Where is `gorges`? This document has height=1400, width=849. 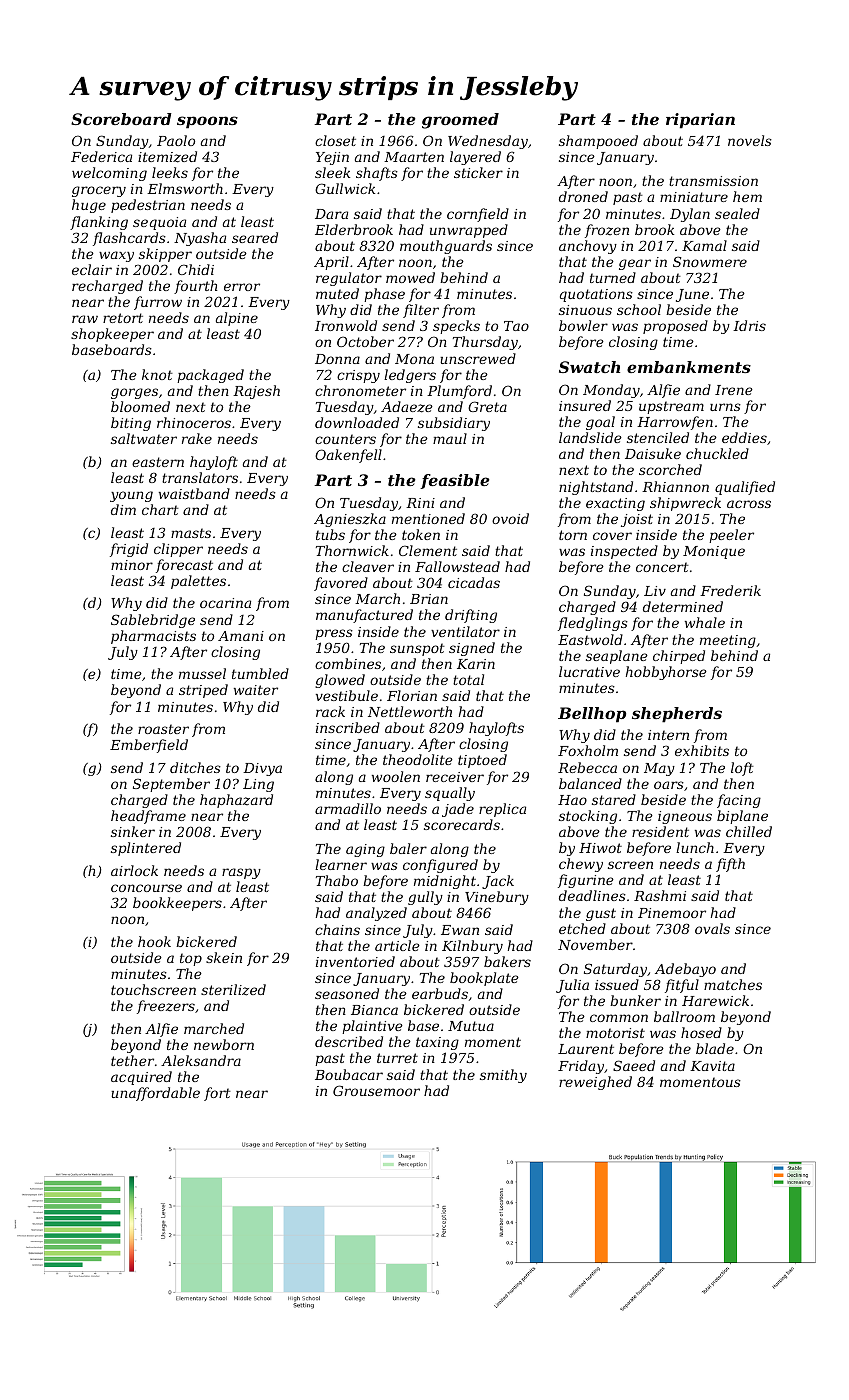 gorges is located at coordinates (134, 393).
